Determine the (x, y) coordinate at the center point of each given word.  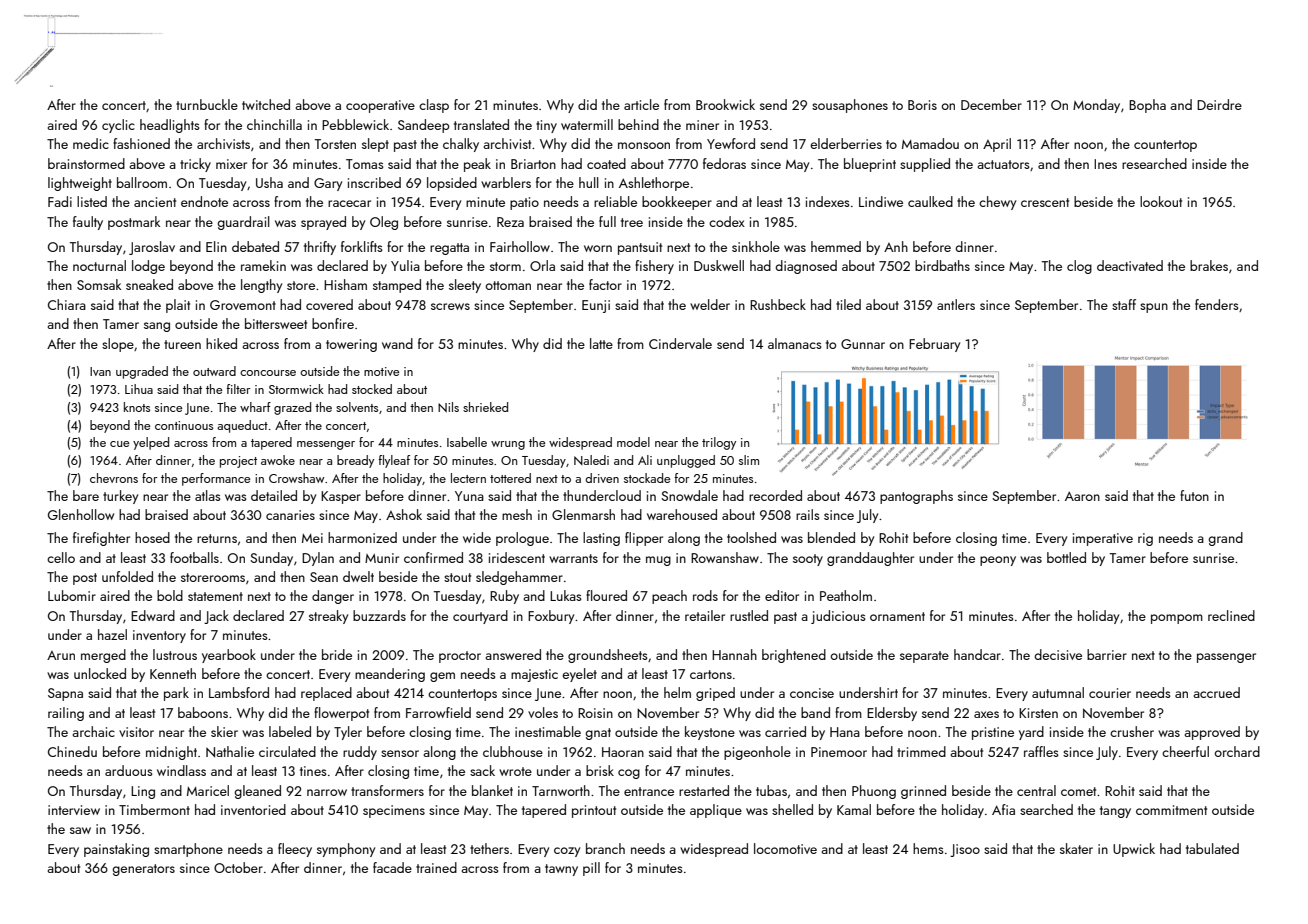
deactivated (1130, 265)
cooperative (380, 106)
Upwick (1134, 850)
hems (928, 848)
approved (1212, 733)
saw (80, 830)
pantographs (916, 497)
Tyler (348, 733)
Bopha (1147, 106)
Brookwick (725, 104)
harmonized (362, 537)
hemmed (836, 246)
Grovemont (243, 305)
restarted (704, 790)
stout (457, 577)
